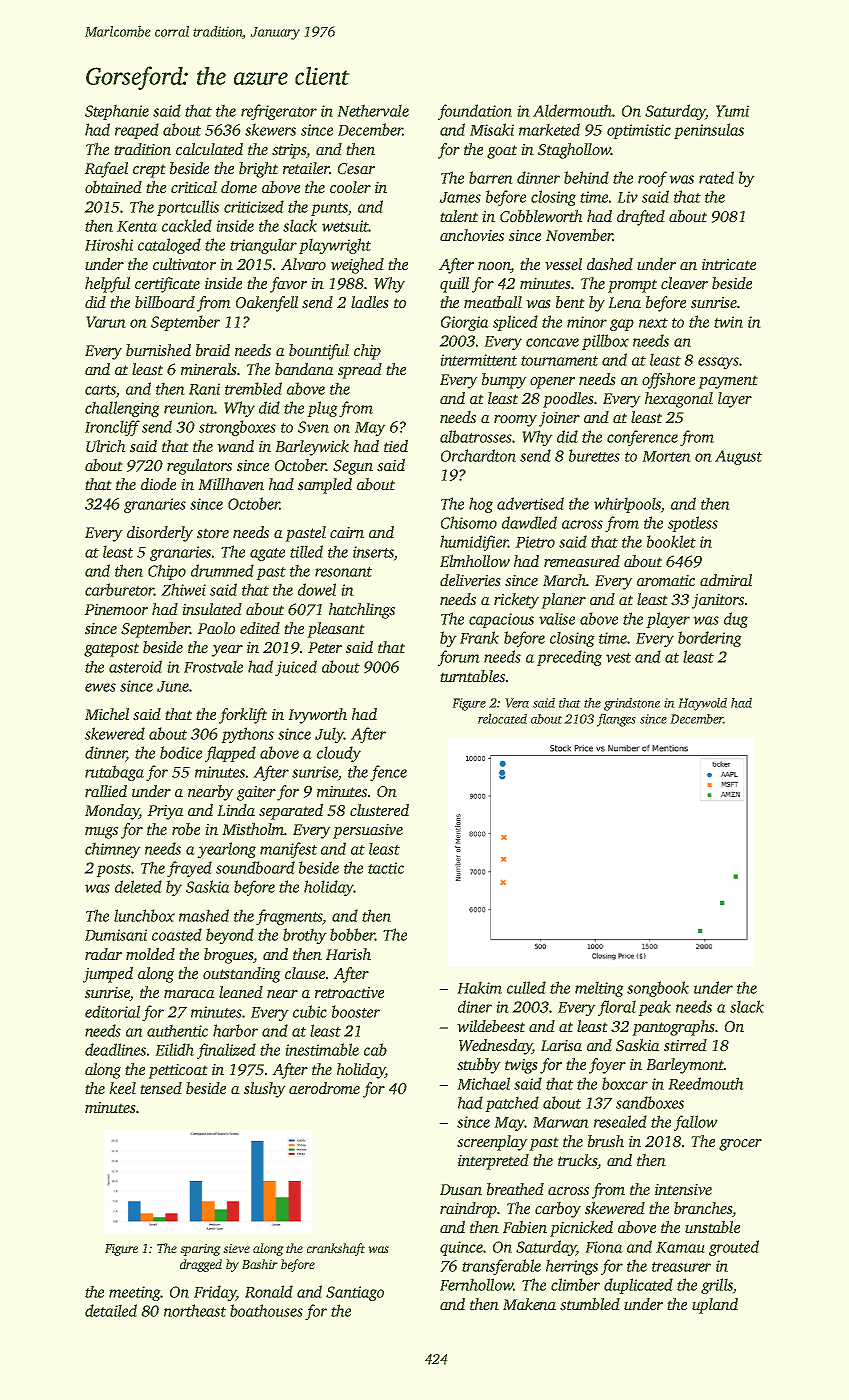 The height and width of the image is (1400, 849). What do you see at coordinates (305, 973) in the image?
I see `clause` at bounding box center [305, 973].
